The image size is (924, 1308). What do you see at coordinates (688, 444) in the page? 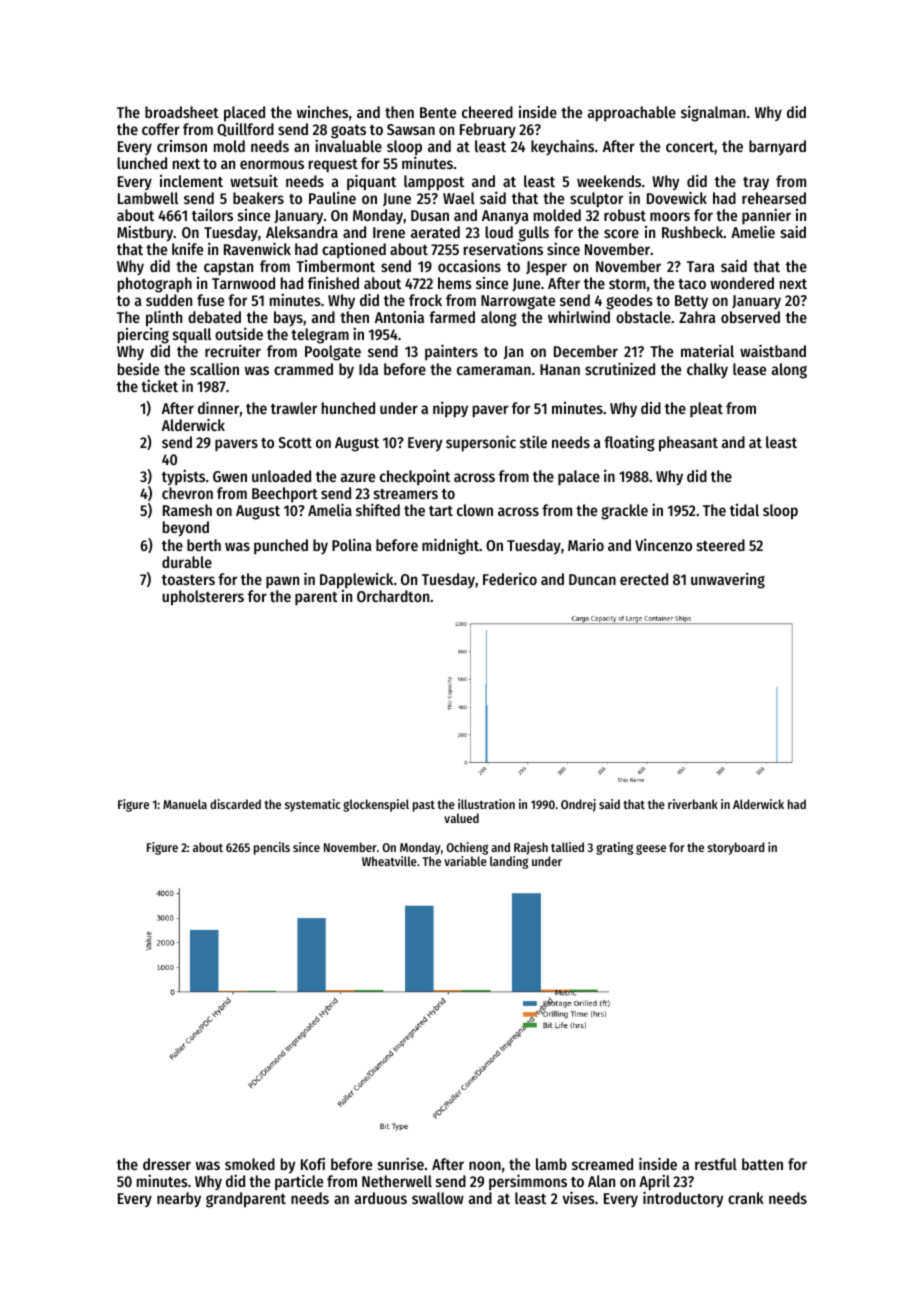
I see `pheasant` at bounding box center [688, 444].
